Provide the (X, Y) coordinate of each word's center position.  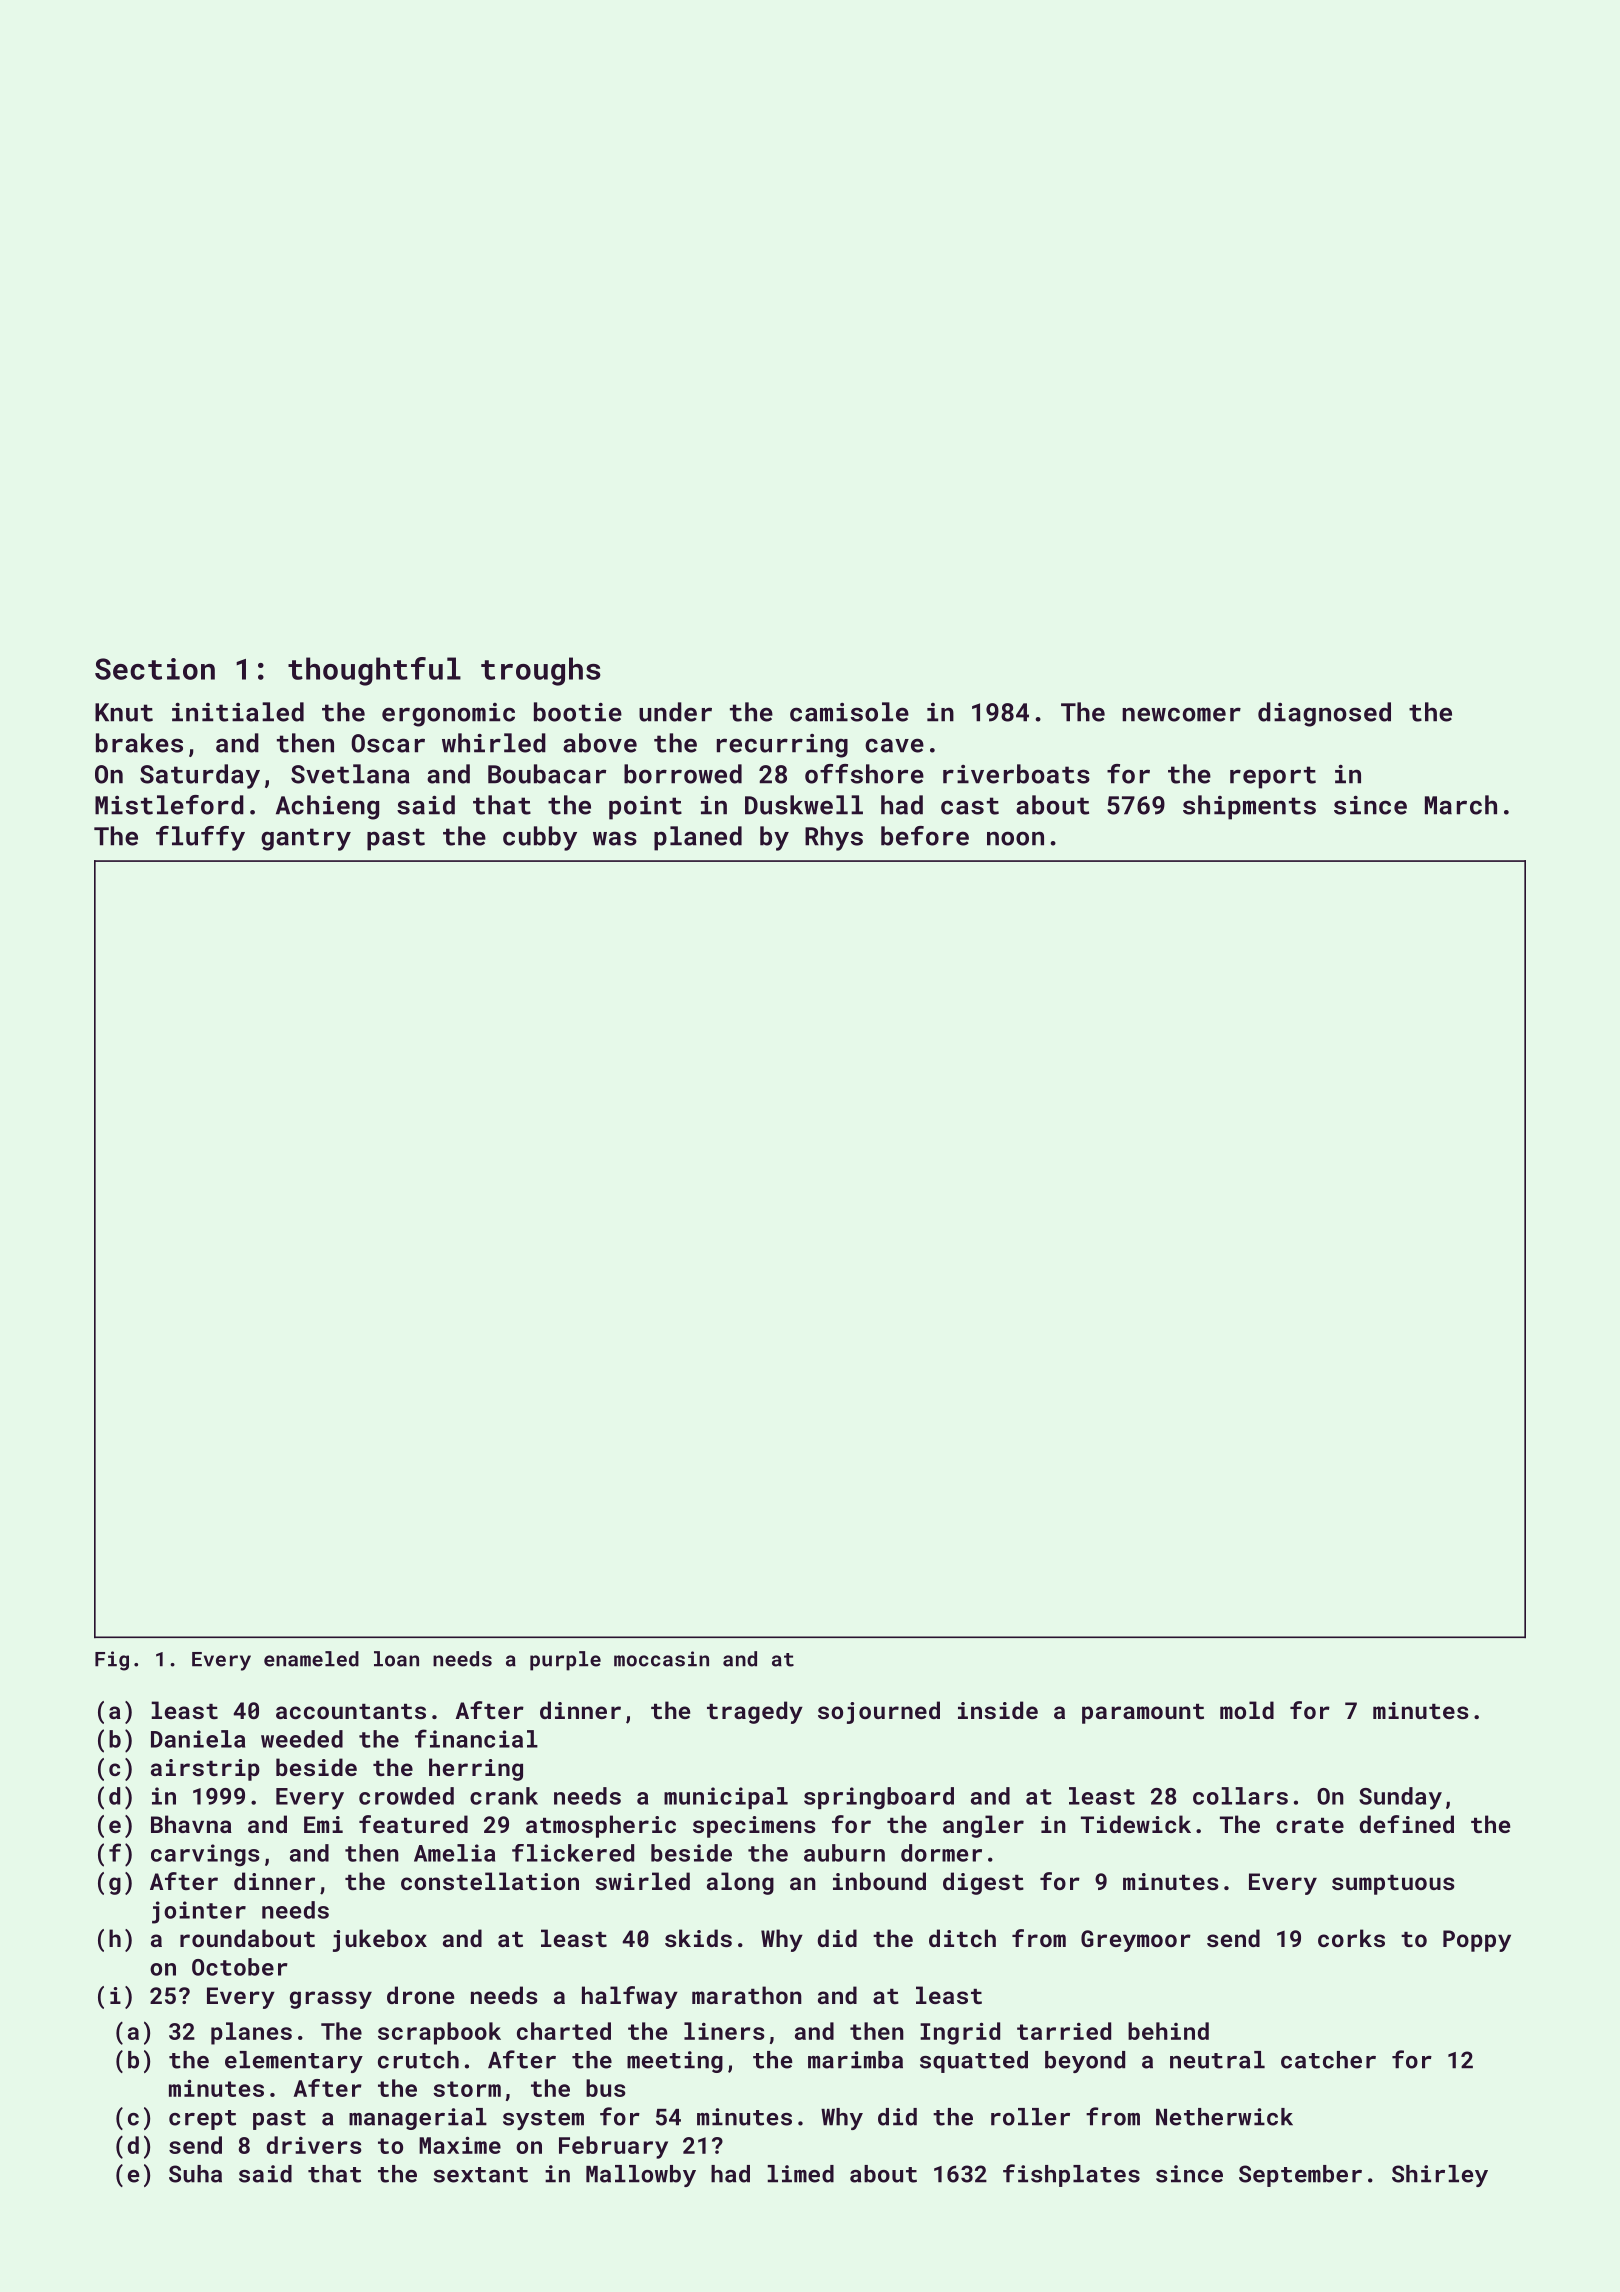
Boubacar (547, 774)
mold (1247, 1710)
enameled (311, 1659)
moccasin (661, 1659)
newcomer (1181, 714)
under (675, 712)
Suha (195, 2174)
